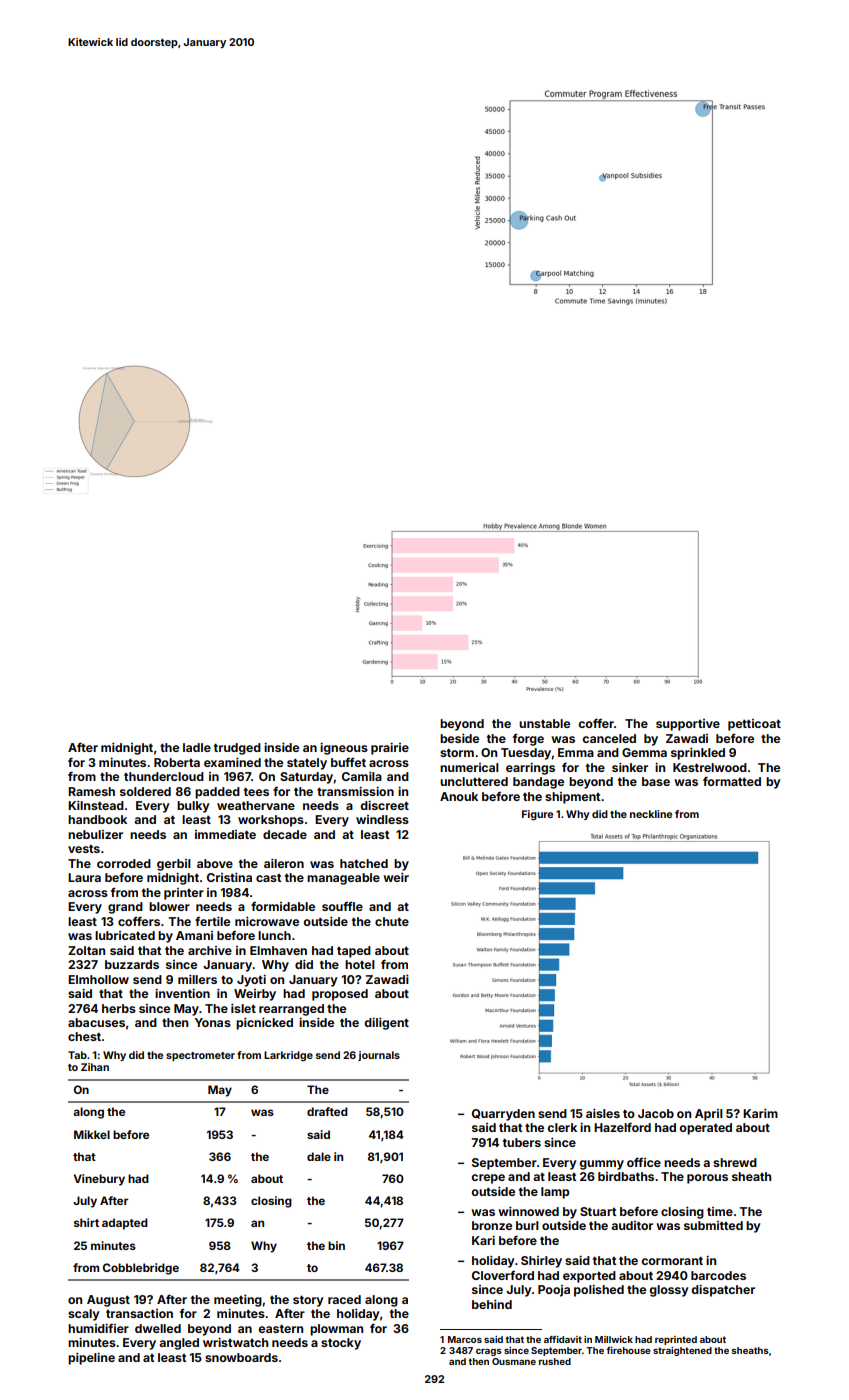  I want to click on aisles, so click(603, 1113).
